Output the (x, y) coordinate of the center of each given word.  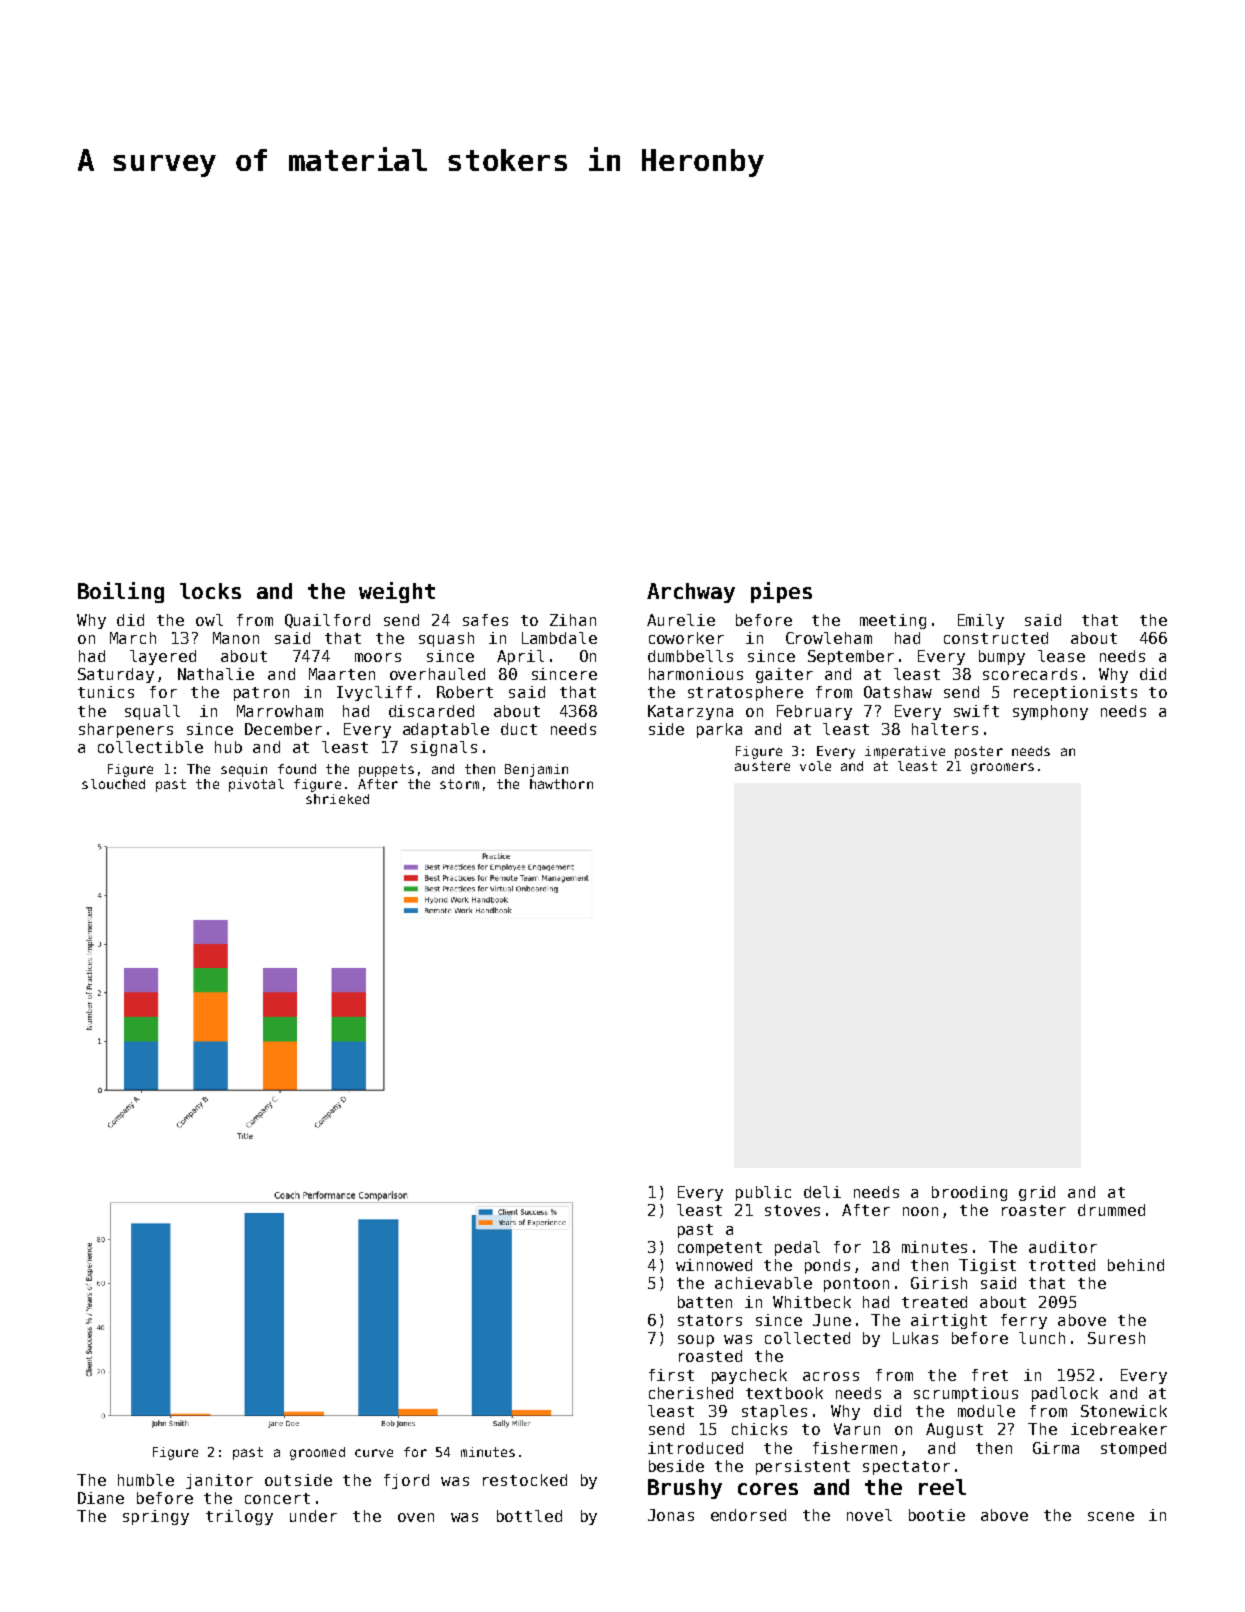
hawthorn (561, 784)
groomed (317, 1453)
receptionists (1075, 693)
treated (934, 1302)
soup (696, 1341)
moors (378, 657)
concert (277, 1498)
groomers (1002, 768)
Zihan (573, 620)
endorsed (748, 1515)
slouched (113, 784)
